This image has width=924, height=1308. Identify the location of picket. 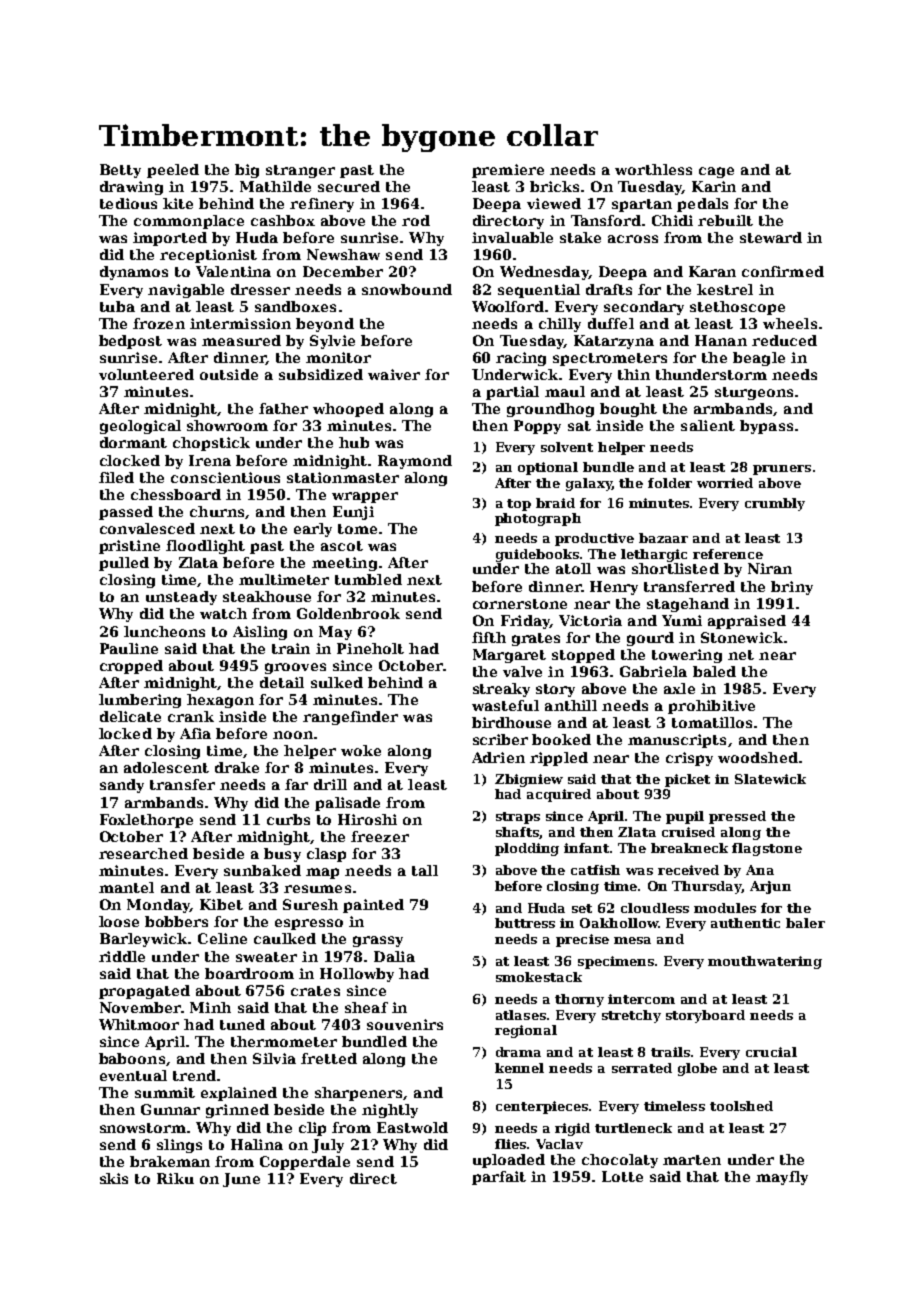
(687, 780).
